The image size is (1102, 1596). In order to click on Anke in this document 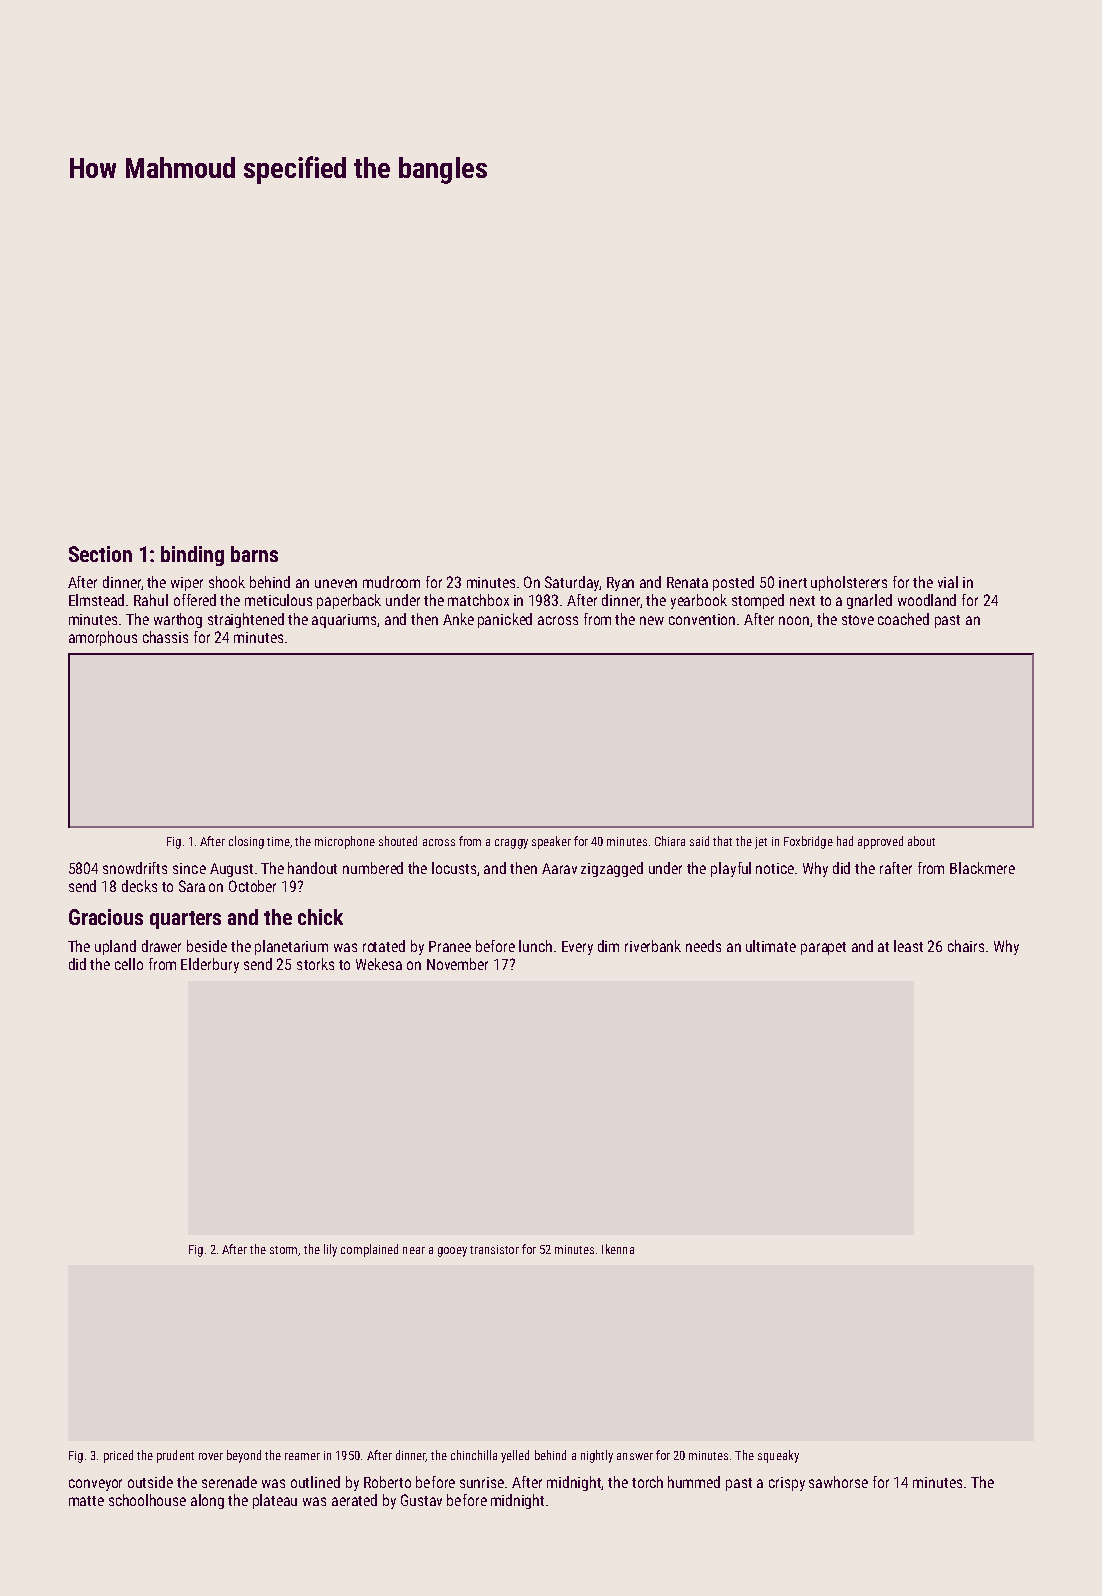, I will do `click(458, 619)`.
